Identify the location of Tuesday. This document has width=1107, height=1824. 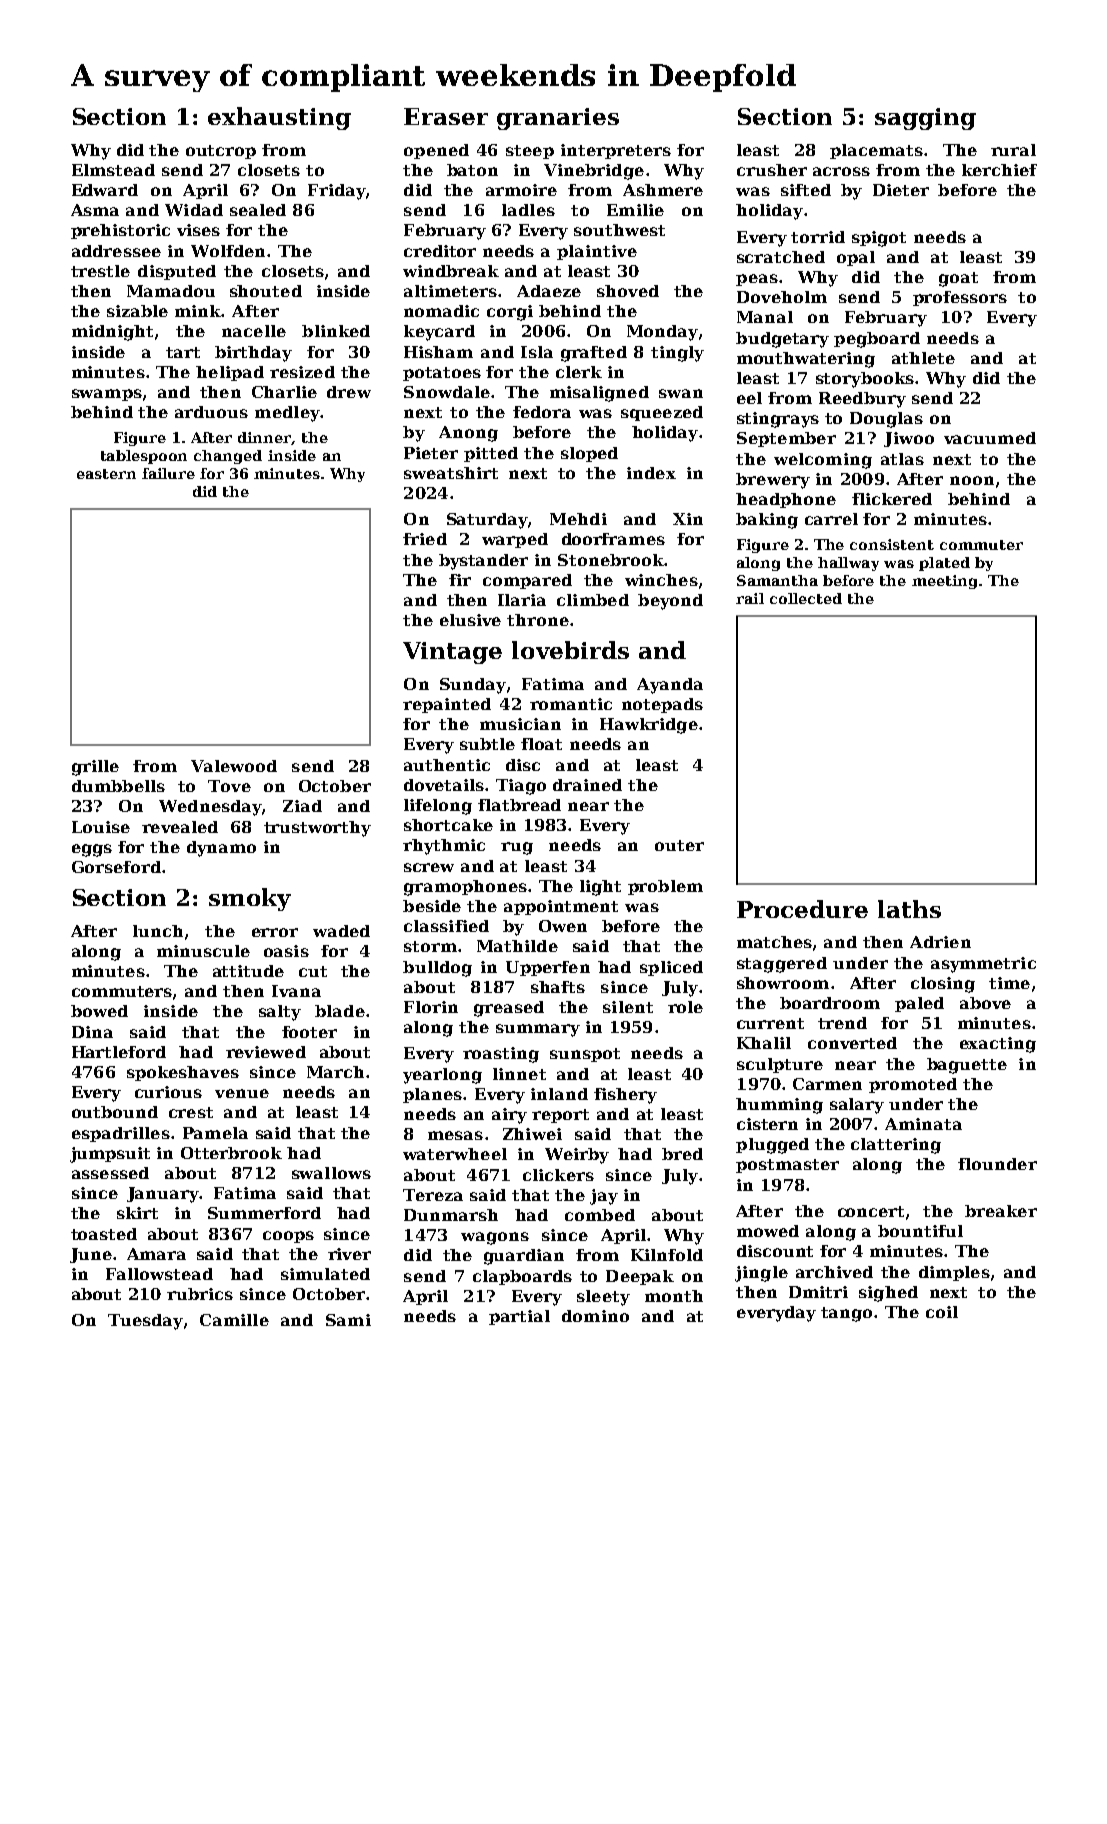
(145, 1322).
